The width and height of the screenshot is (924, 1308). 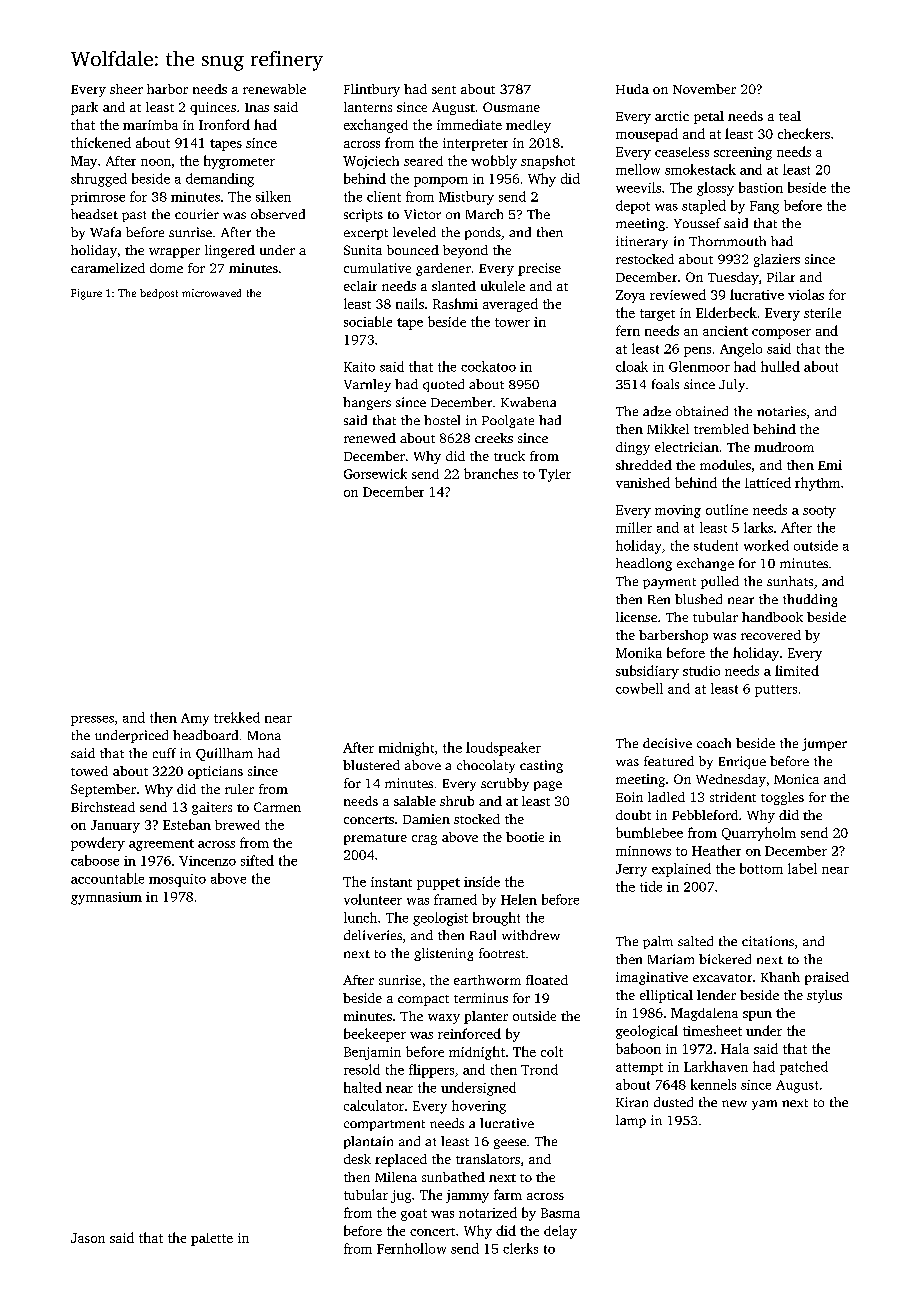 What do you see at coordinates (657, 315) in the screenshot?
I see `target` at bounding box center [657, 315].
